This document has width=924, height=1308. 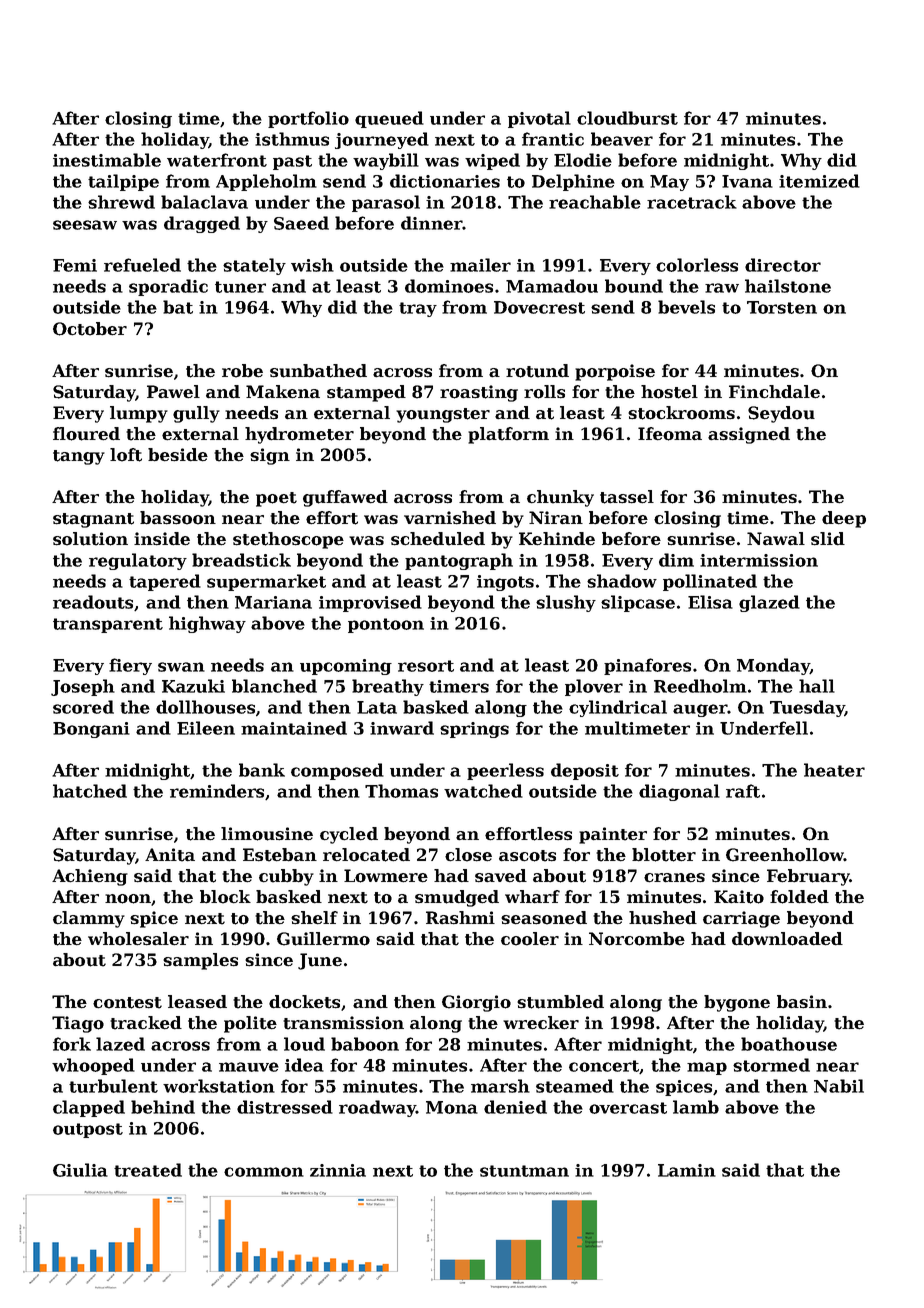 I want to click on tray, so click(x=418, y=309).
